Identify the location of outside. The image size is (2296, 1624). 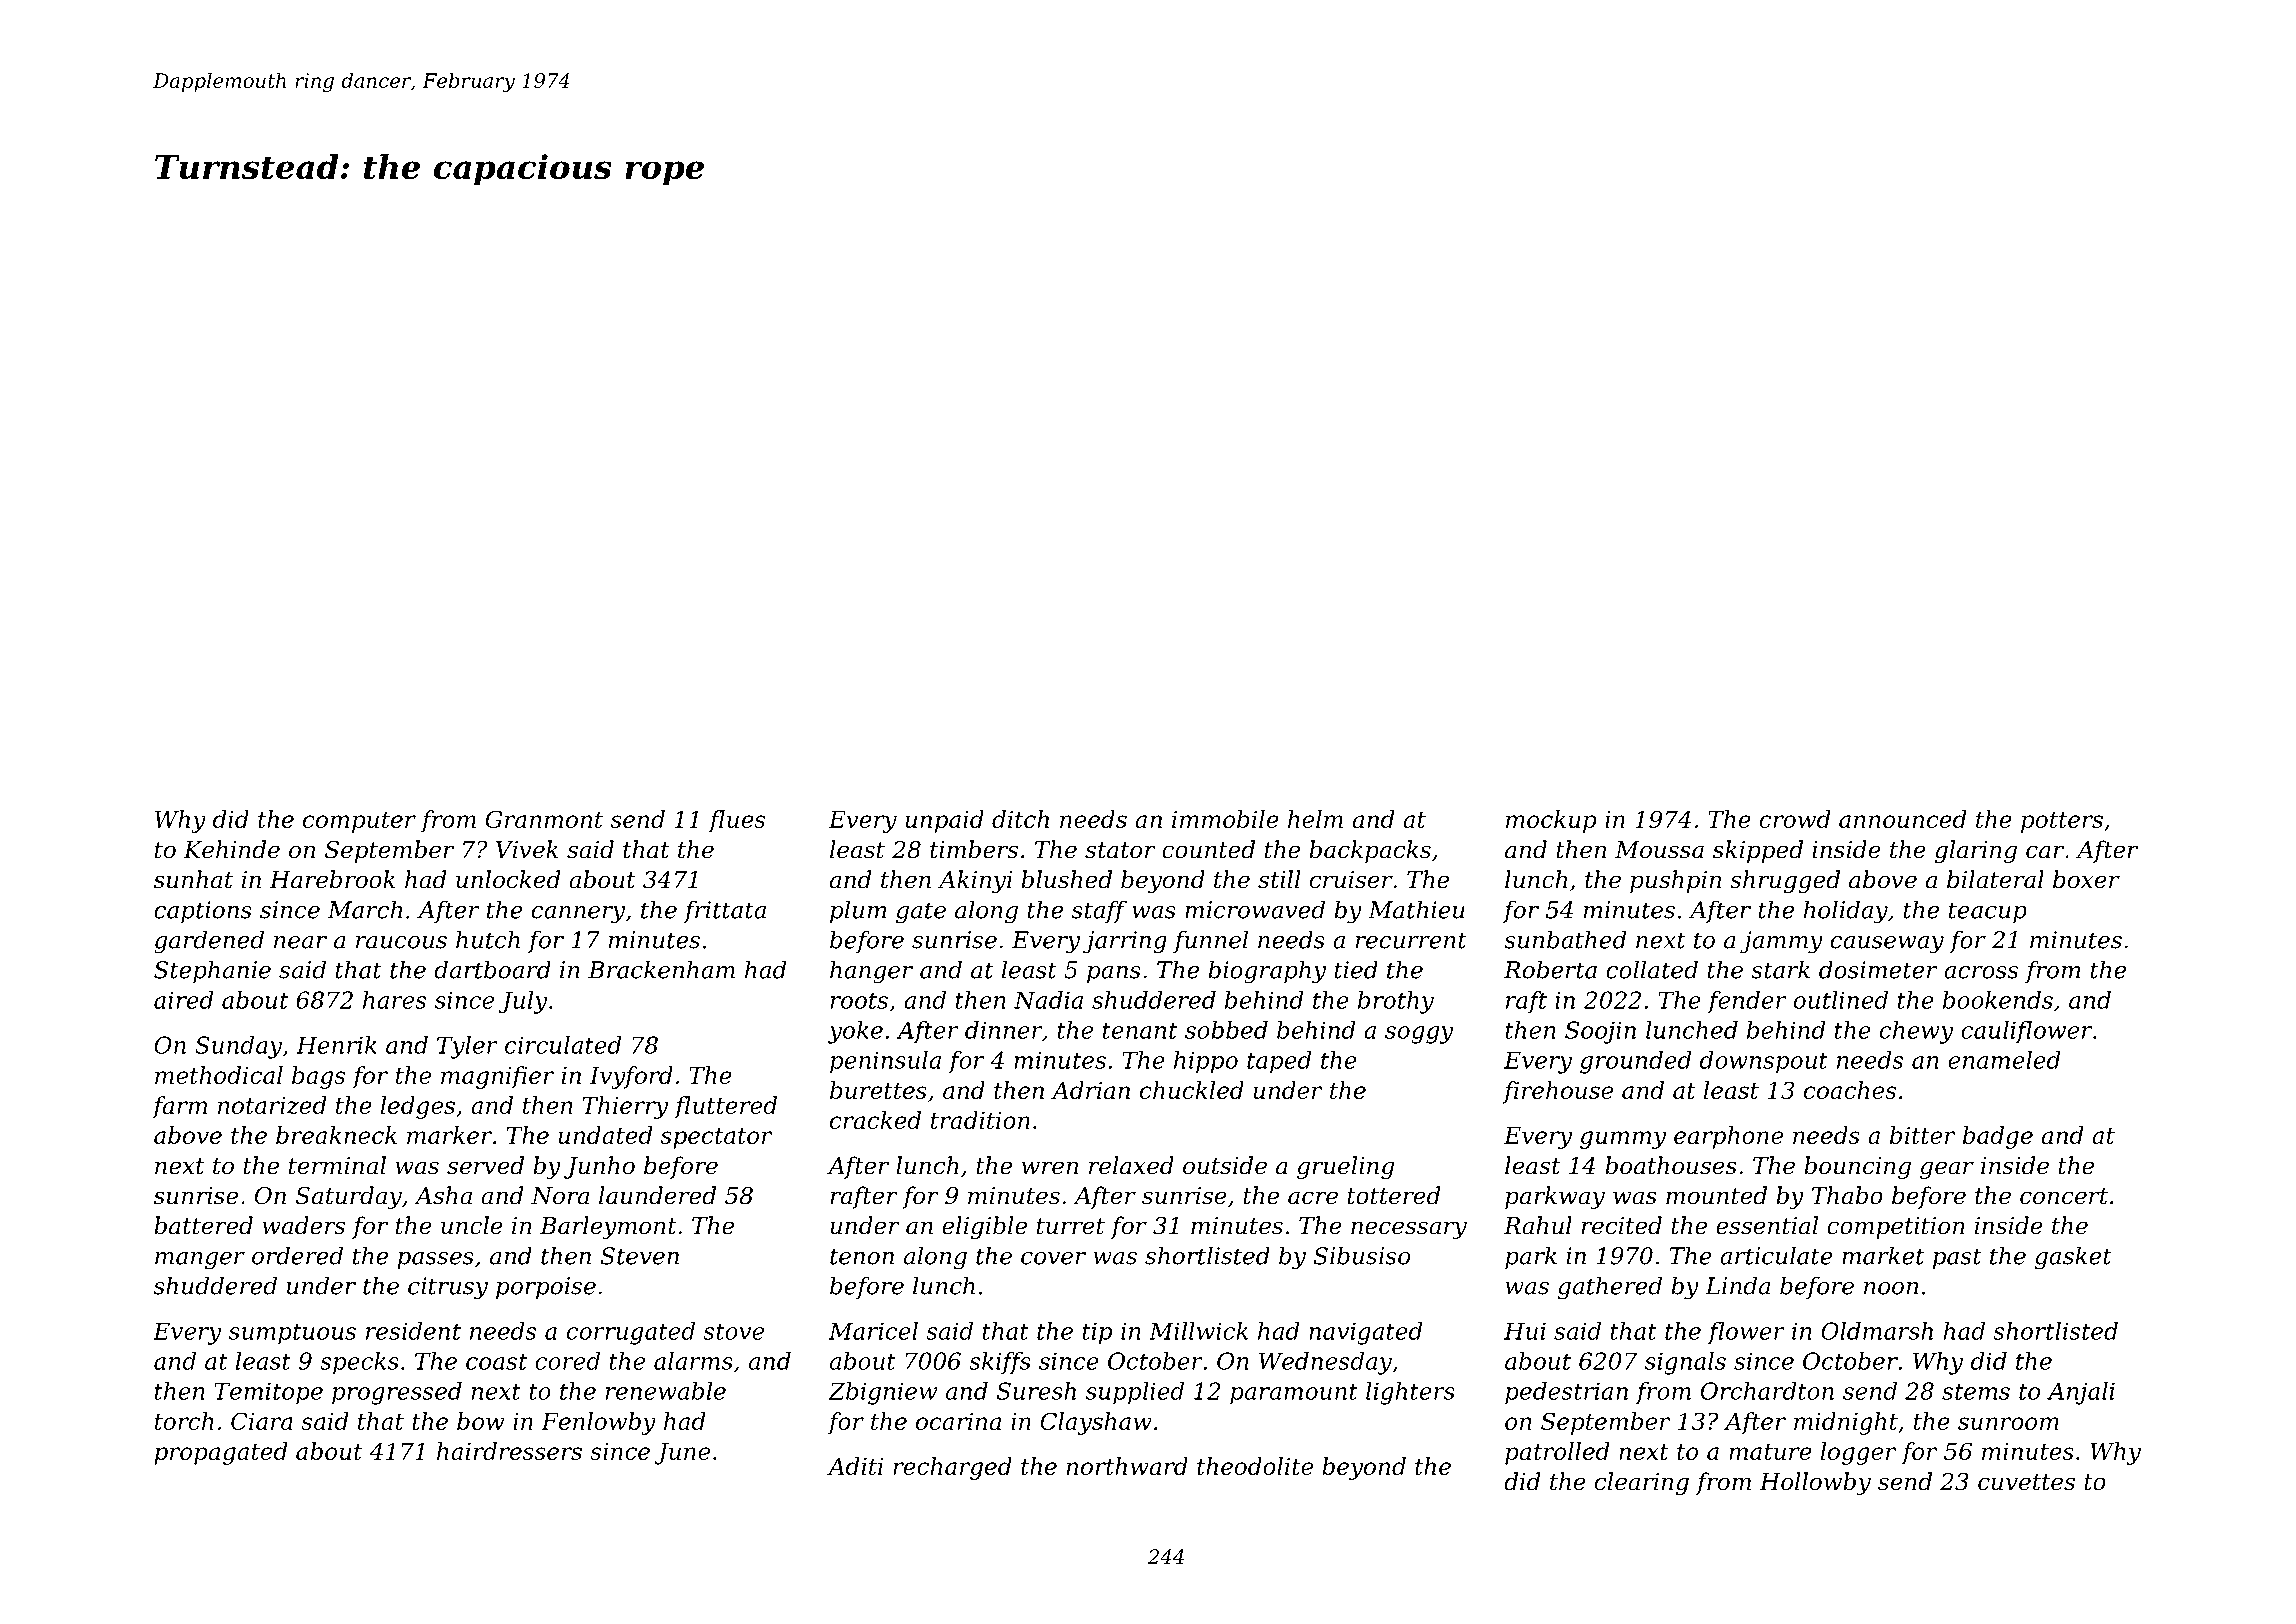
(1225, 1165).
